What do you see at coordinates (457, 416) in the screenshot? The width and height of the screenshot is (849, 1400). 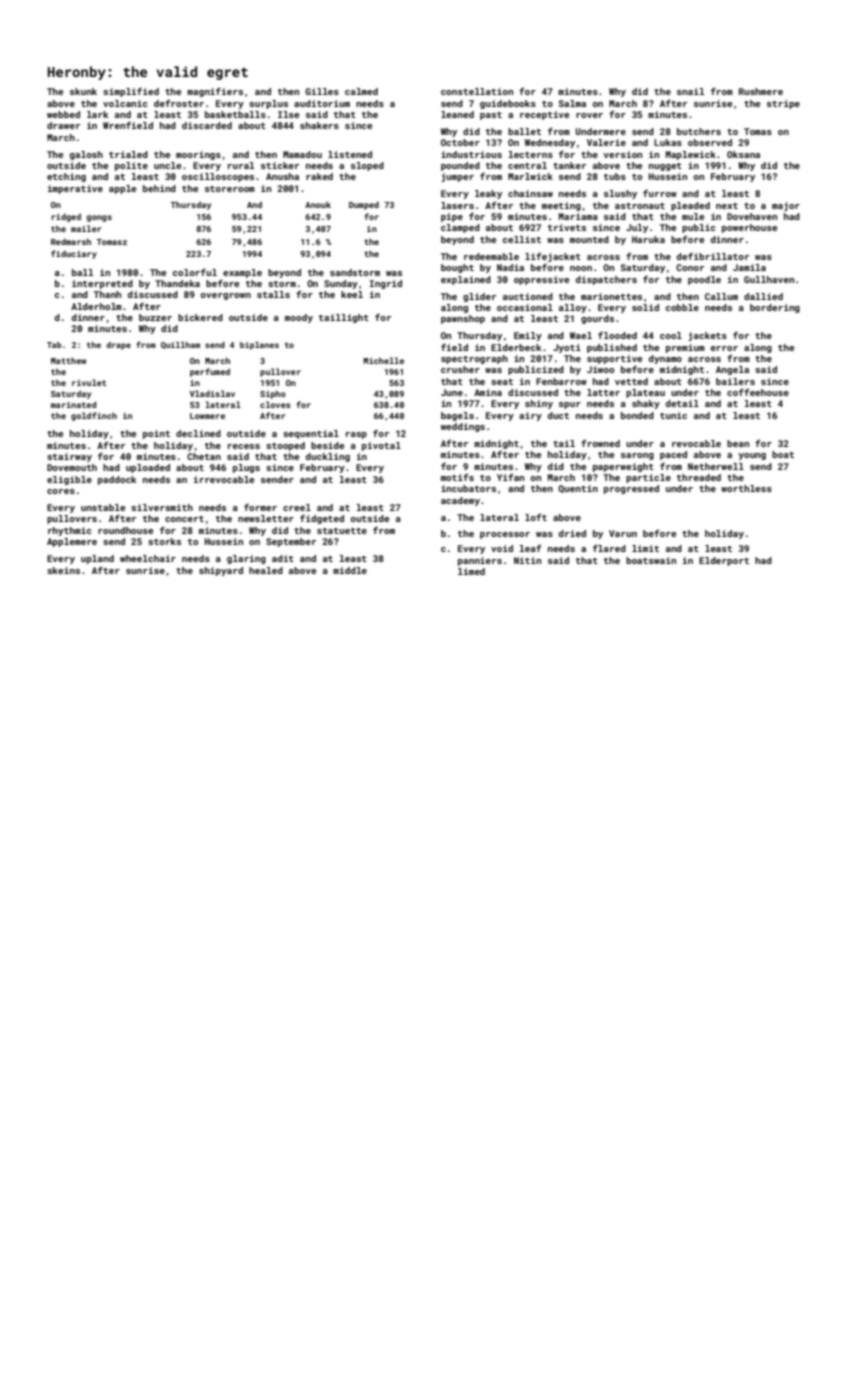 I see `bagels` at bounding box center [457, 416].
